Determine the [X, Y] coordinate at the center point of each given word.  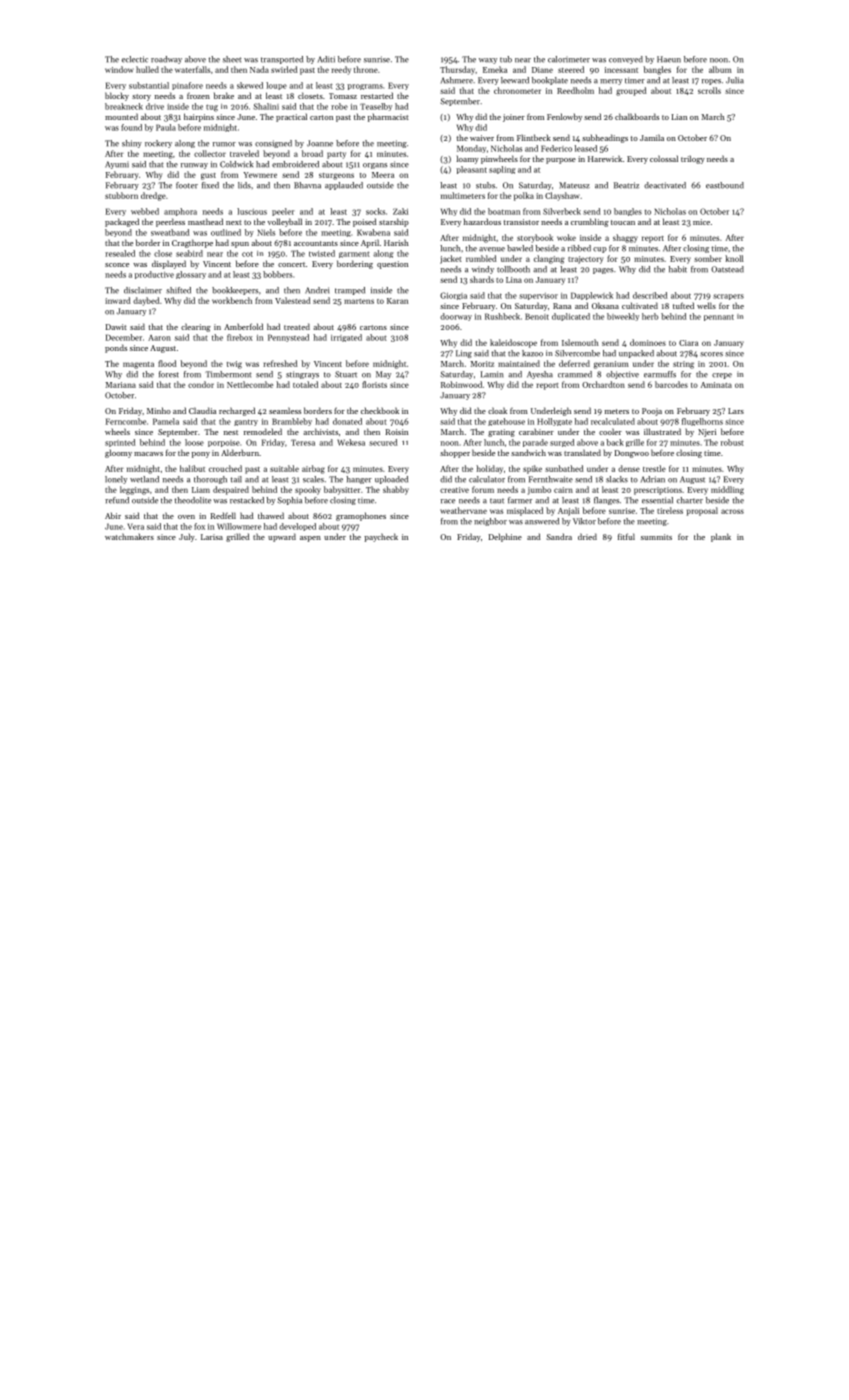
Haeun [669, 59]
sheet [232, 59]
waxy [488, 61]
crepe [722, 376]
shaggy [625, 238]
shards [482, 279]
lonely [116, 480]
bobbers [277, 274]
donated [347, 421]
